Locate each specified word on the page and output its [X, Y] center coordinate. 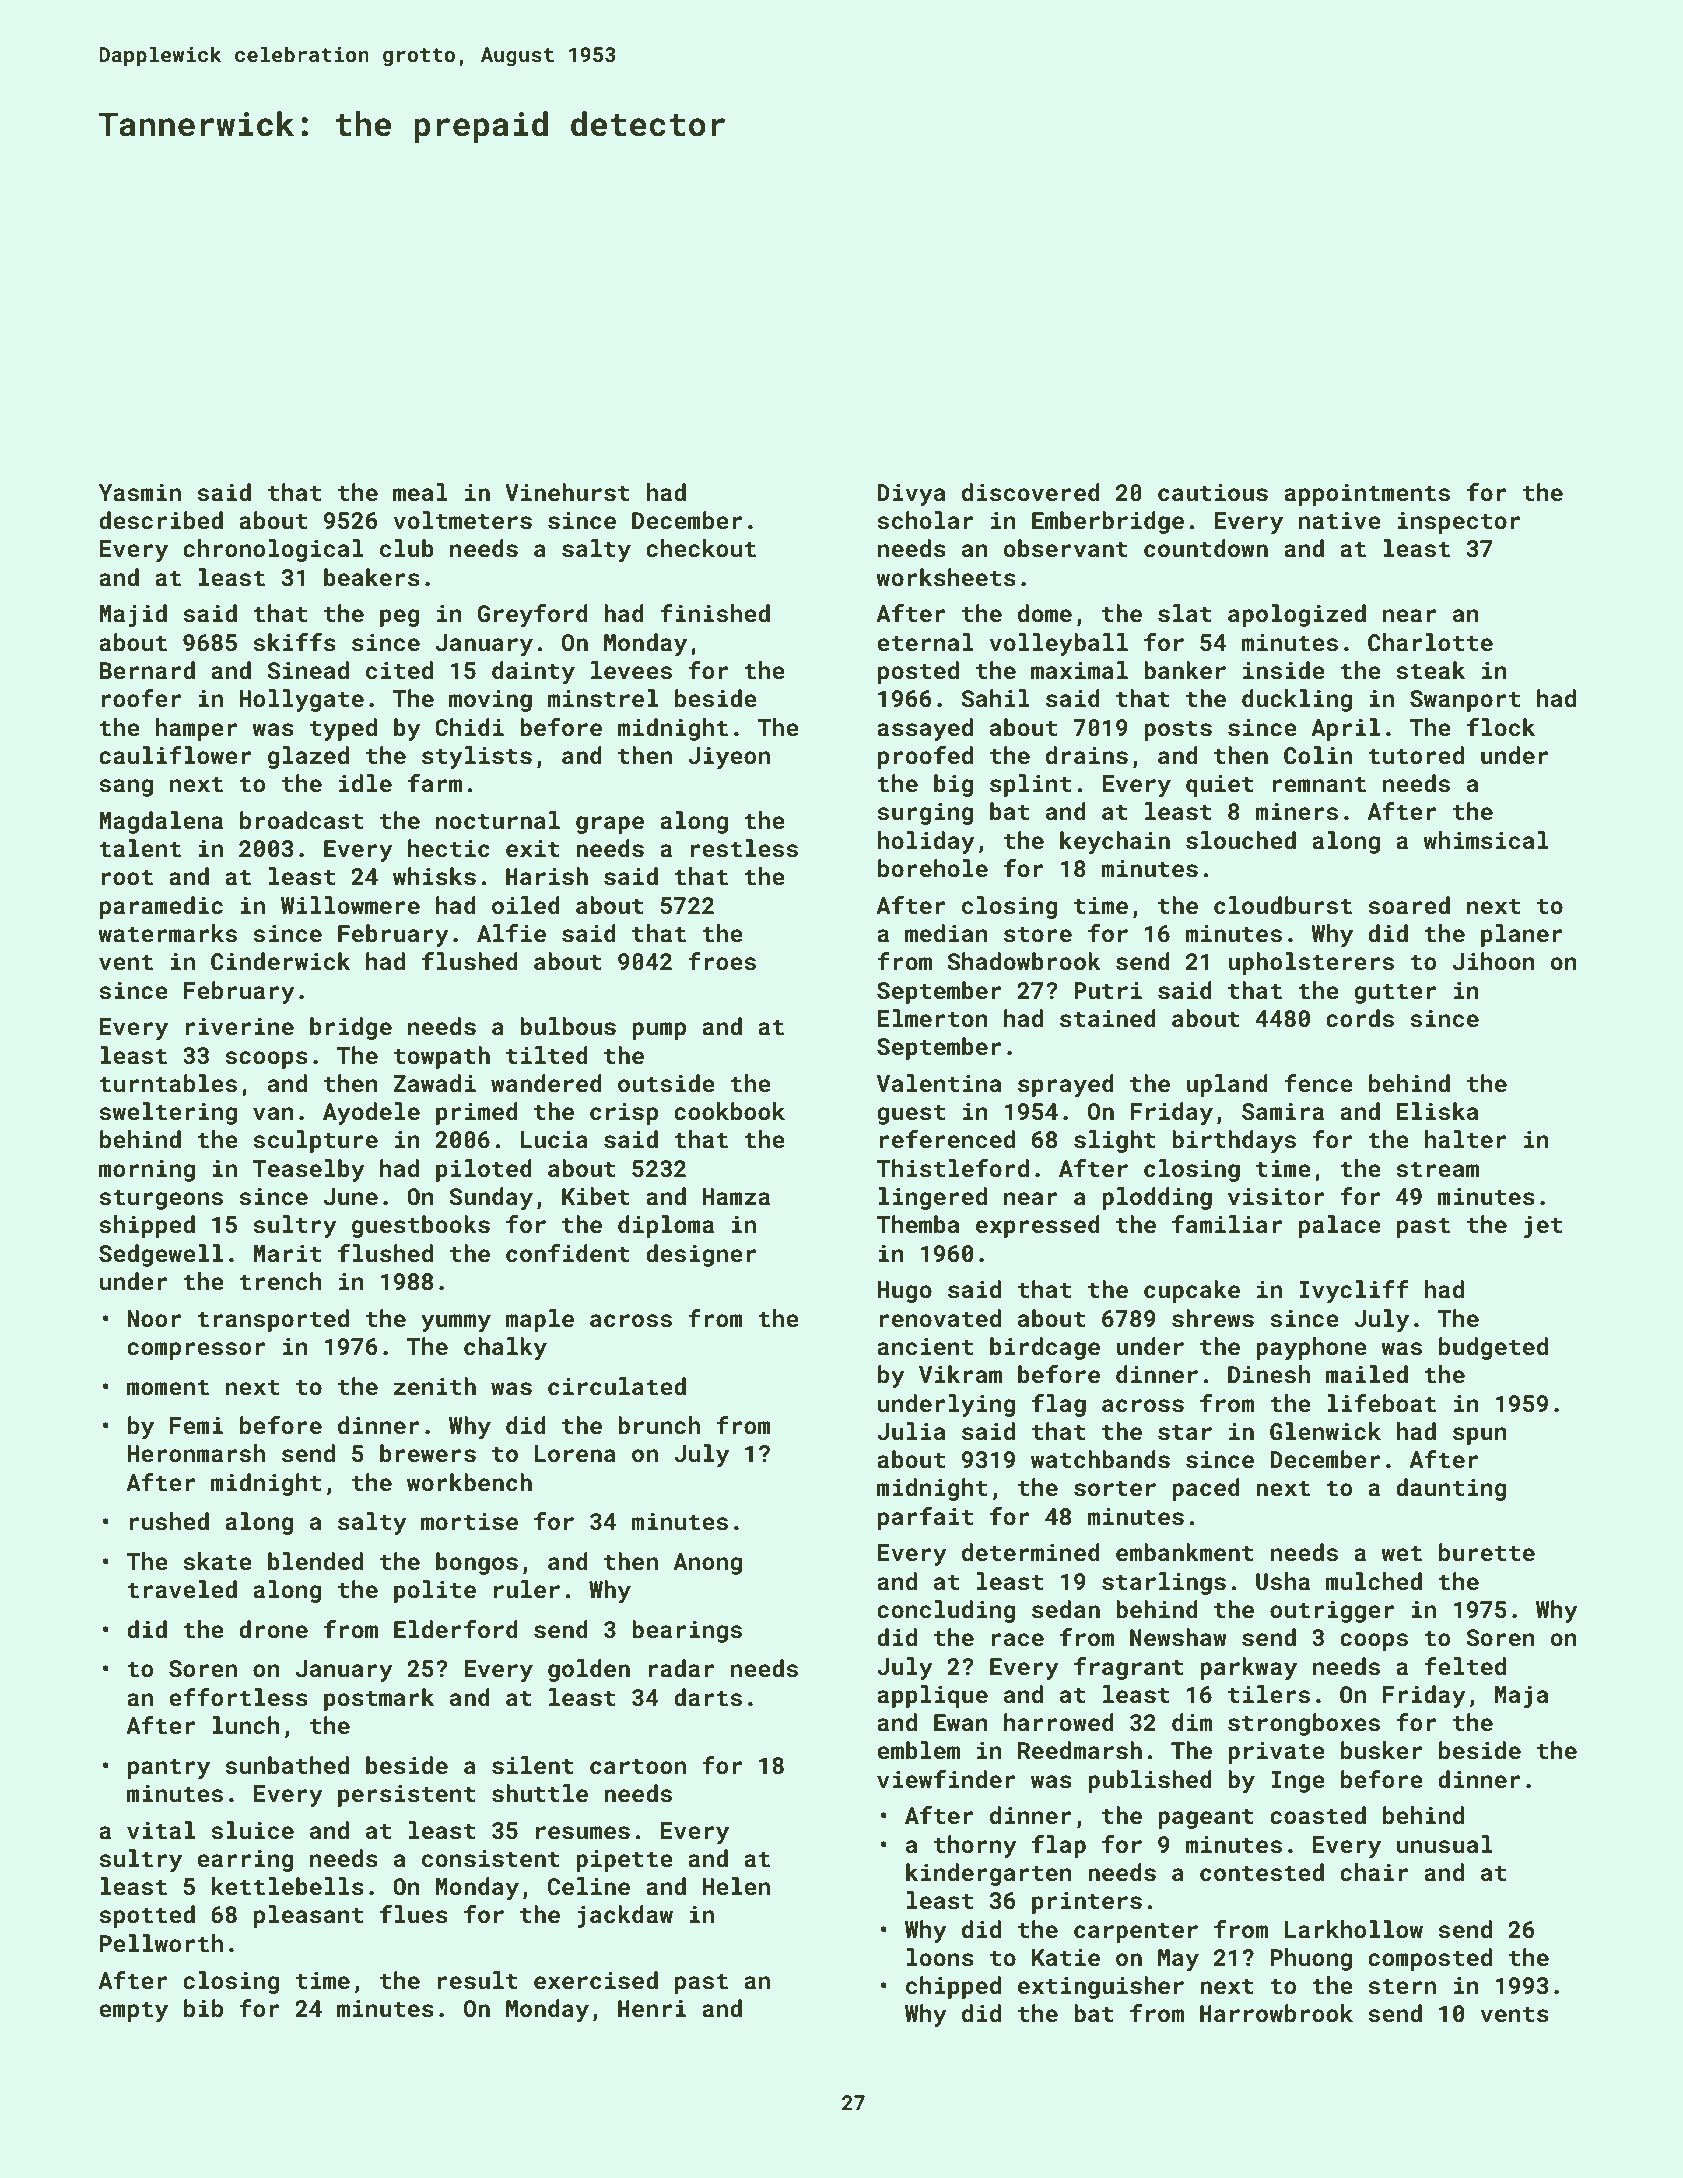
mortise [469, 1521]
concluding [946, 1611]
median [946, 933]
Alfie [511, 933]
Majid [133, 615]
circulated [617, 1386]
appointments [1367, 495]
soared [1409, 905]
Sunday [491, 1198]
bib [203, 2008]
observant [1066, 548]
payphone [1311, 1348]
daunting [1451, 1489]
